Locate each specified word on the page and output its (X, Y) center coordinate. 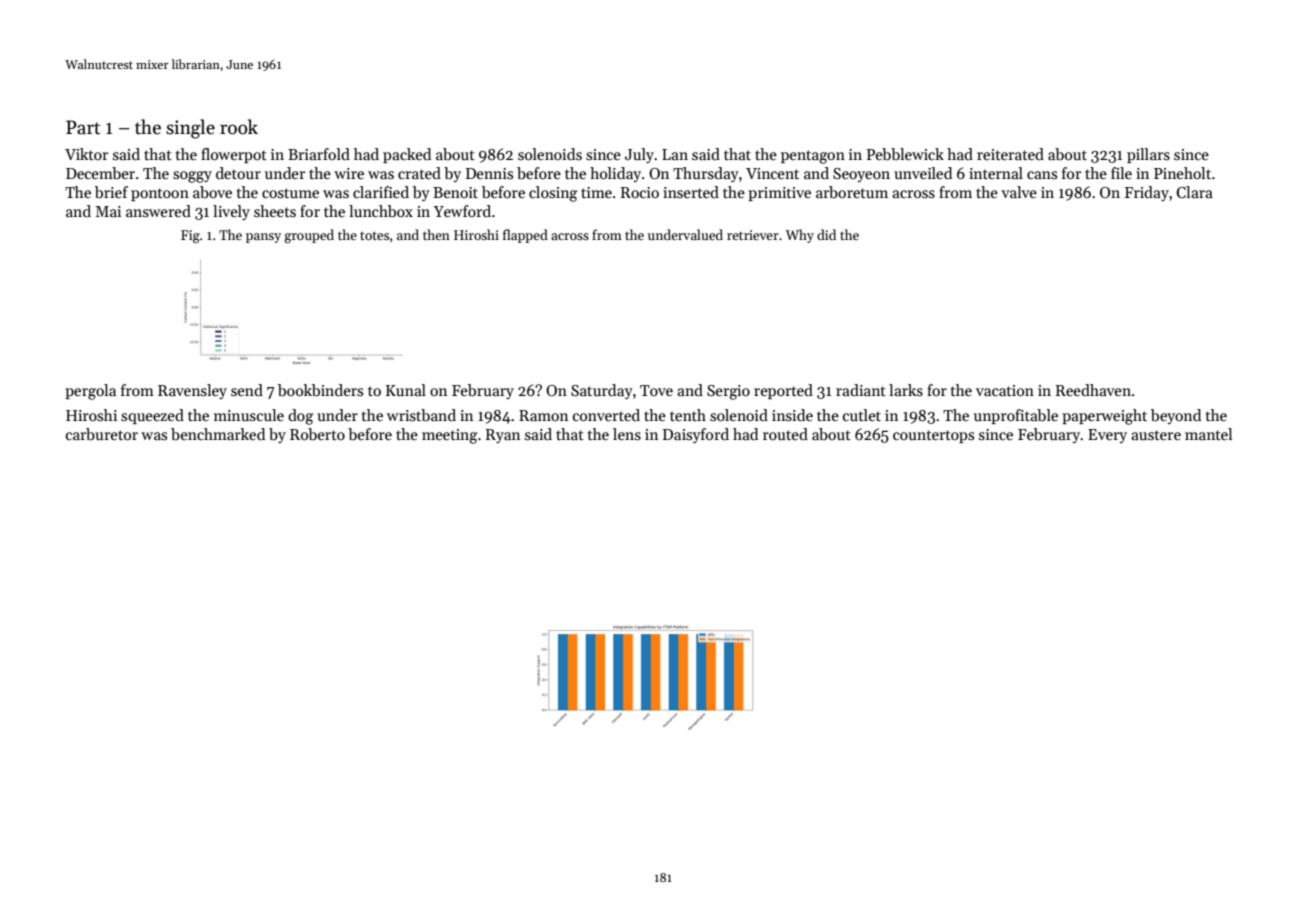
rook (239, 127)
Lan (675, 154)
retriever (753, 235)
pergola (90, 392)
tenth (688, 415)
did (826, 234)
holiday (615, 174)
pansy (263, 238)
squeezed (152, 416)
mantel (1208, 434)
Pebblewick (905, 154)
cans (1042, 175)
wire (349, 173)
